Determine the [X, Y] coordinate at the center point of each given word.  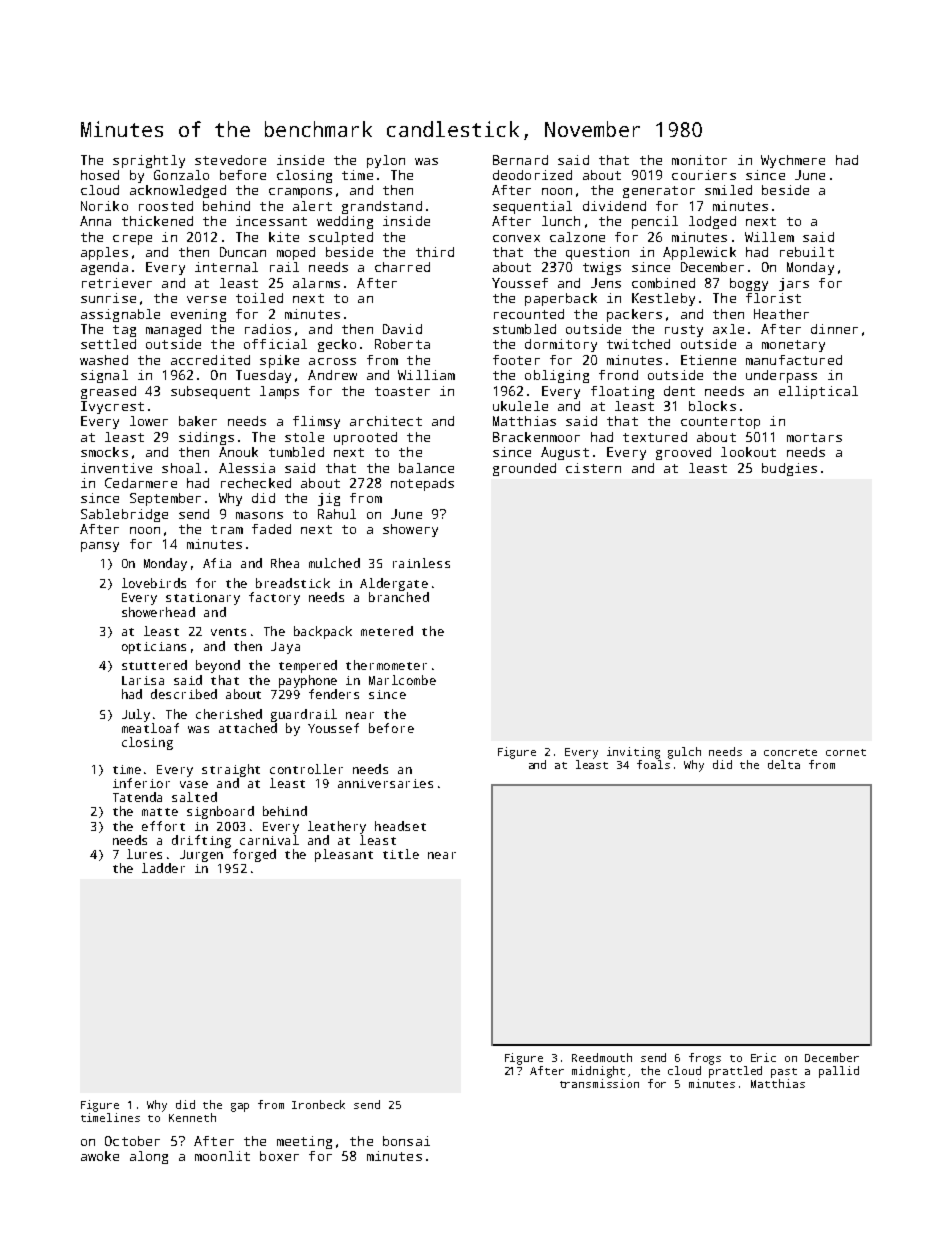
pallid [839, 1072]
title [401, 854]
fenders [334, 694]
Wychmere [793, 161]
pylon [386, 161]
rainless [421, 563]
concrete [790, 752]
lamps [279, 392]
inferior [141, 783]
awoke [100, 1156]
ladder [163, 868]
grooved [683, 453]
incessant [271, 221]
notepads [422, 484]
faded [271, 529]
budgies [789, 469]
